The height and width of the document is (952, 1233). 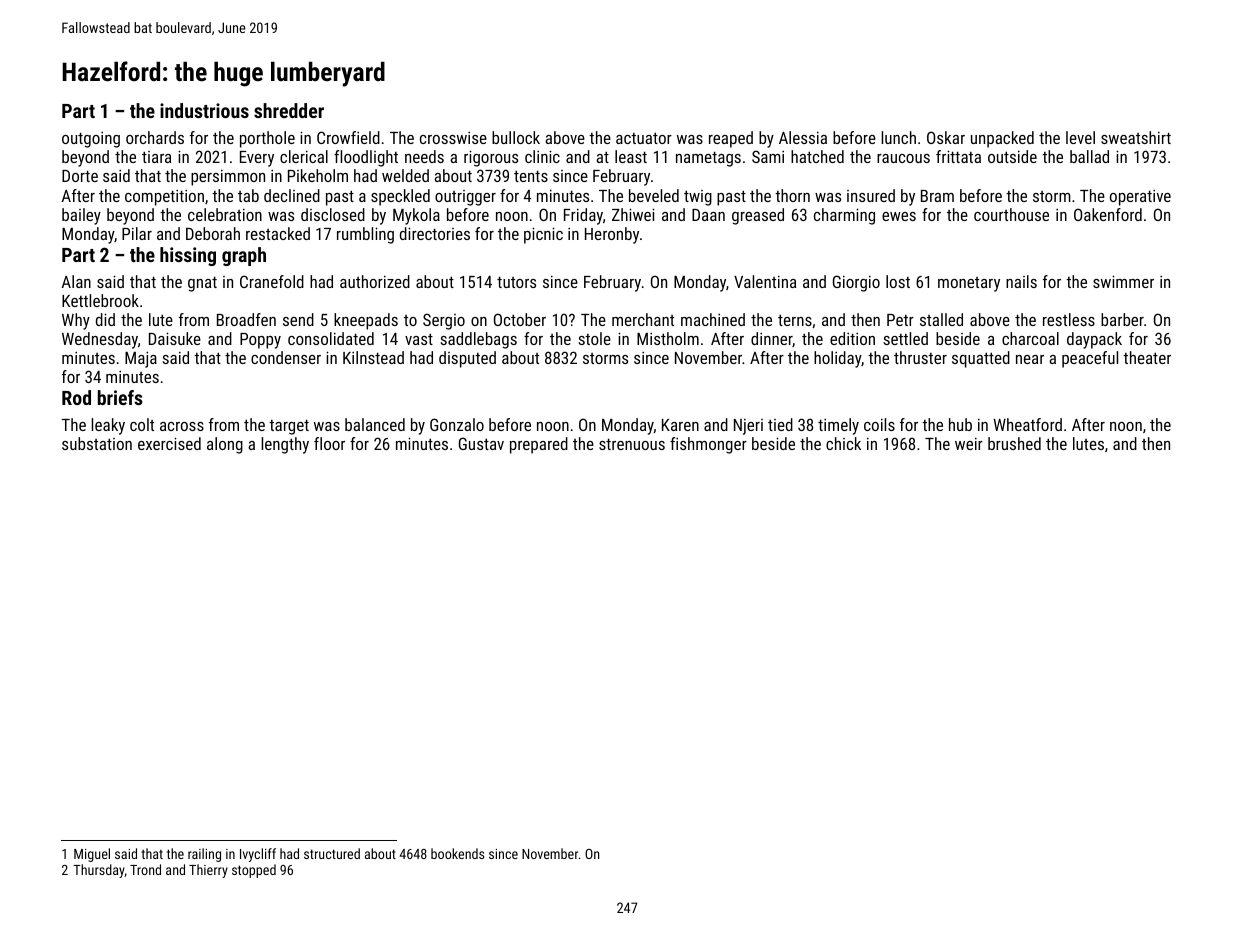 I want to click on bullock, so click(x=516, y=137).
